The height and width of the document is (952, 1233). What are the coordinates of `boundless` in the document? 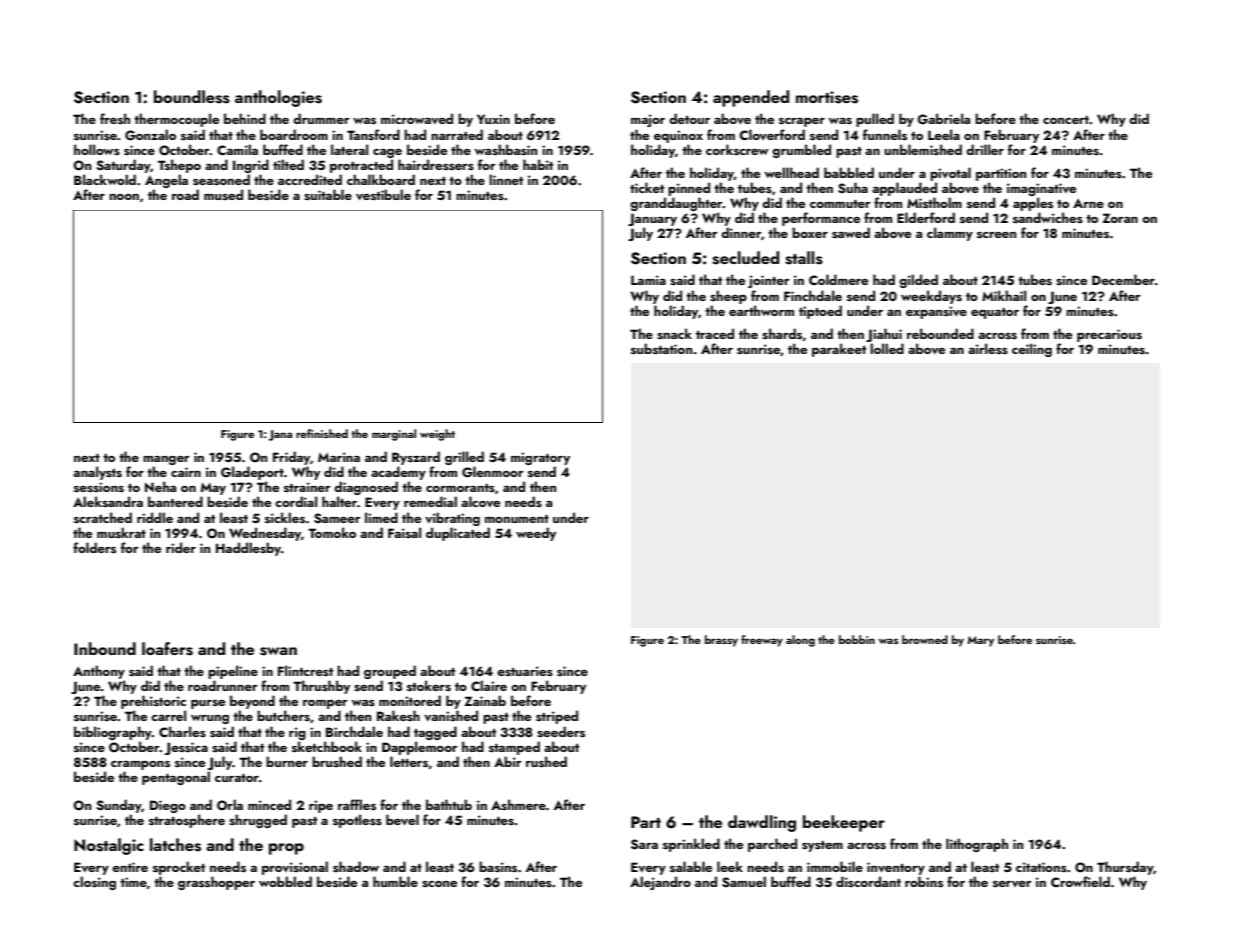 It's located at (192, 97).
